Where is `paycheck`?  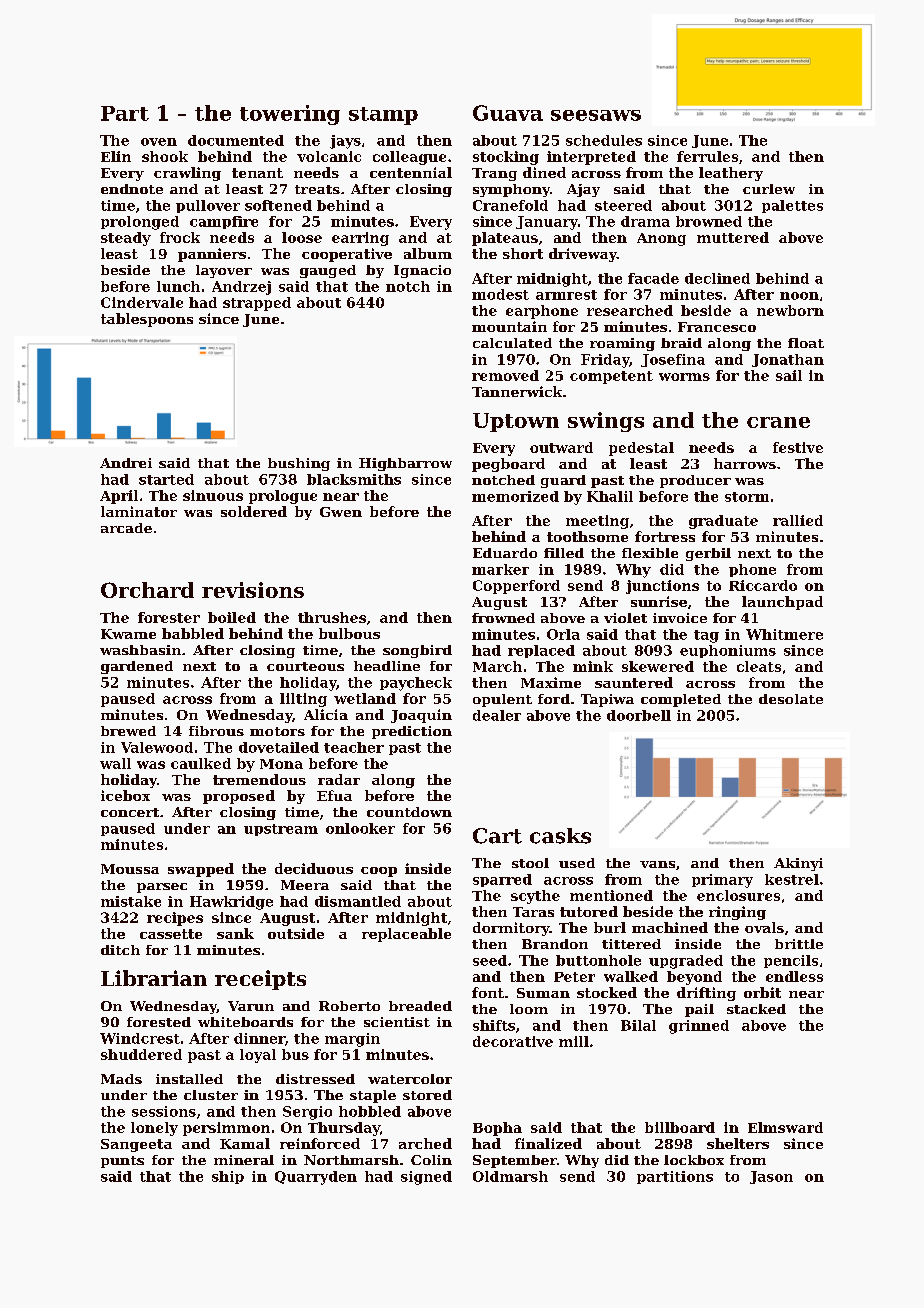
paycheck is located at coordinates (416, 684).
